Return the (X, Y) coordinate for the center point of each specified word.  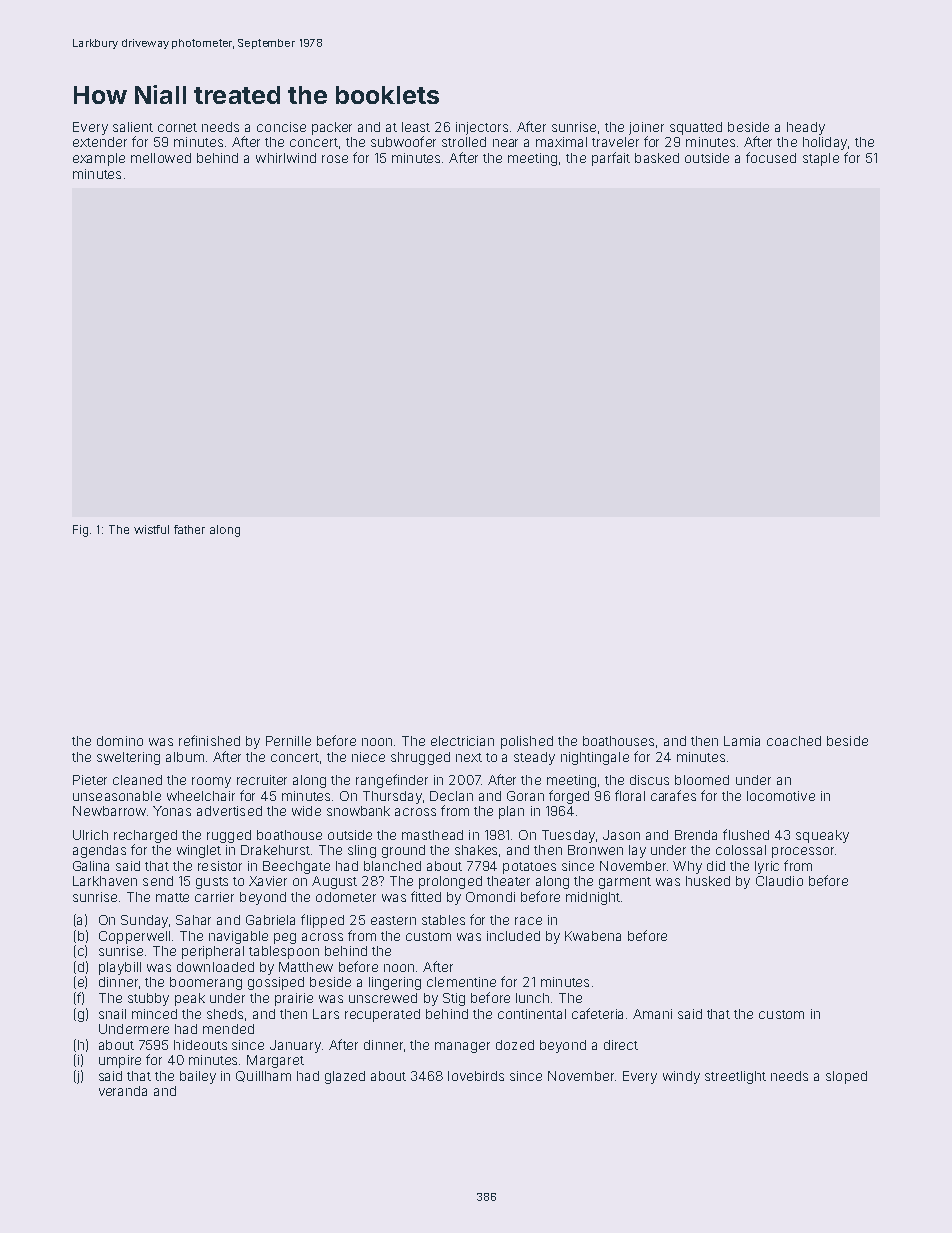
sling (362, 851)
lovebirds (476, 1076)
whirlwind (286, 158)
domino (120, 741)
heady (806, 128)
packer (332, 128)
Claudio (779, 881)
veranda (123, 1091)
